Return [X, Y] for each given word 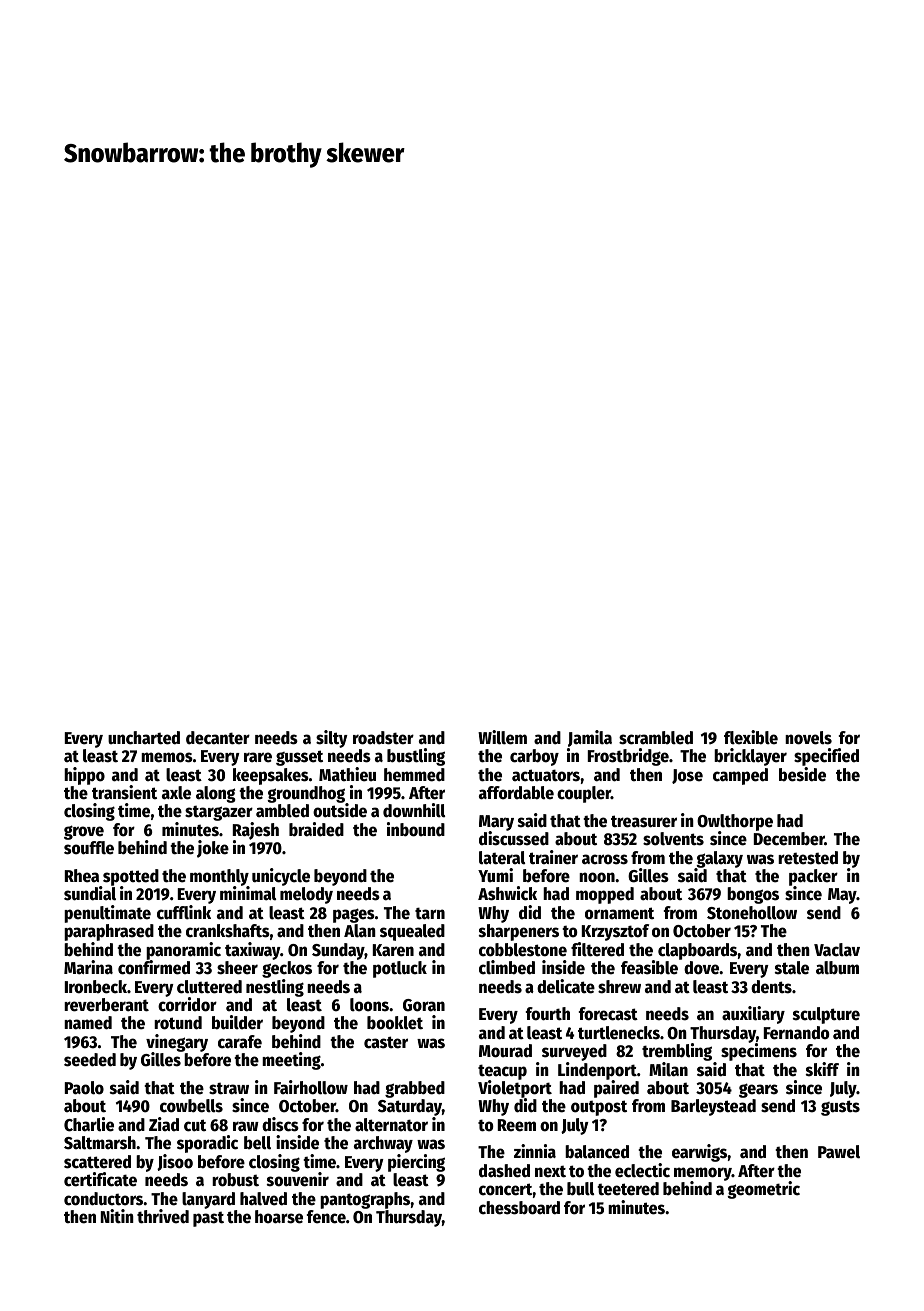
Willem [502, 737]
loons [369, 1005]
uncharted [144, 738]
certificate [100, 1179]
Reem [517, 1125]
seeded [90, 1060]
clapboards [698, 951]
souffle [89, 848]
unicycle [281, 877]
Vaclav [837, 950]
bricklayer [750, 757]
